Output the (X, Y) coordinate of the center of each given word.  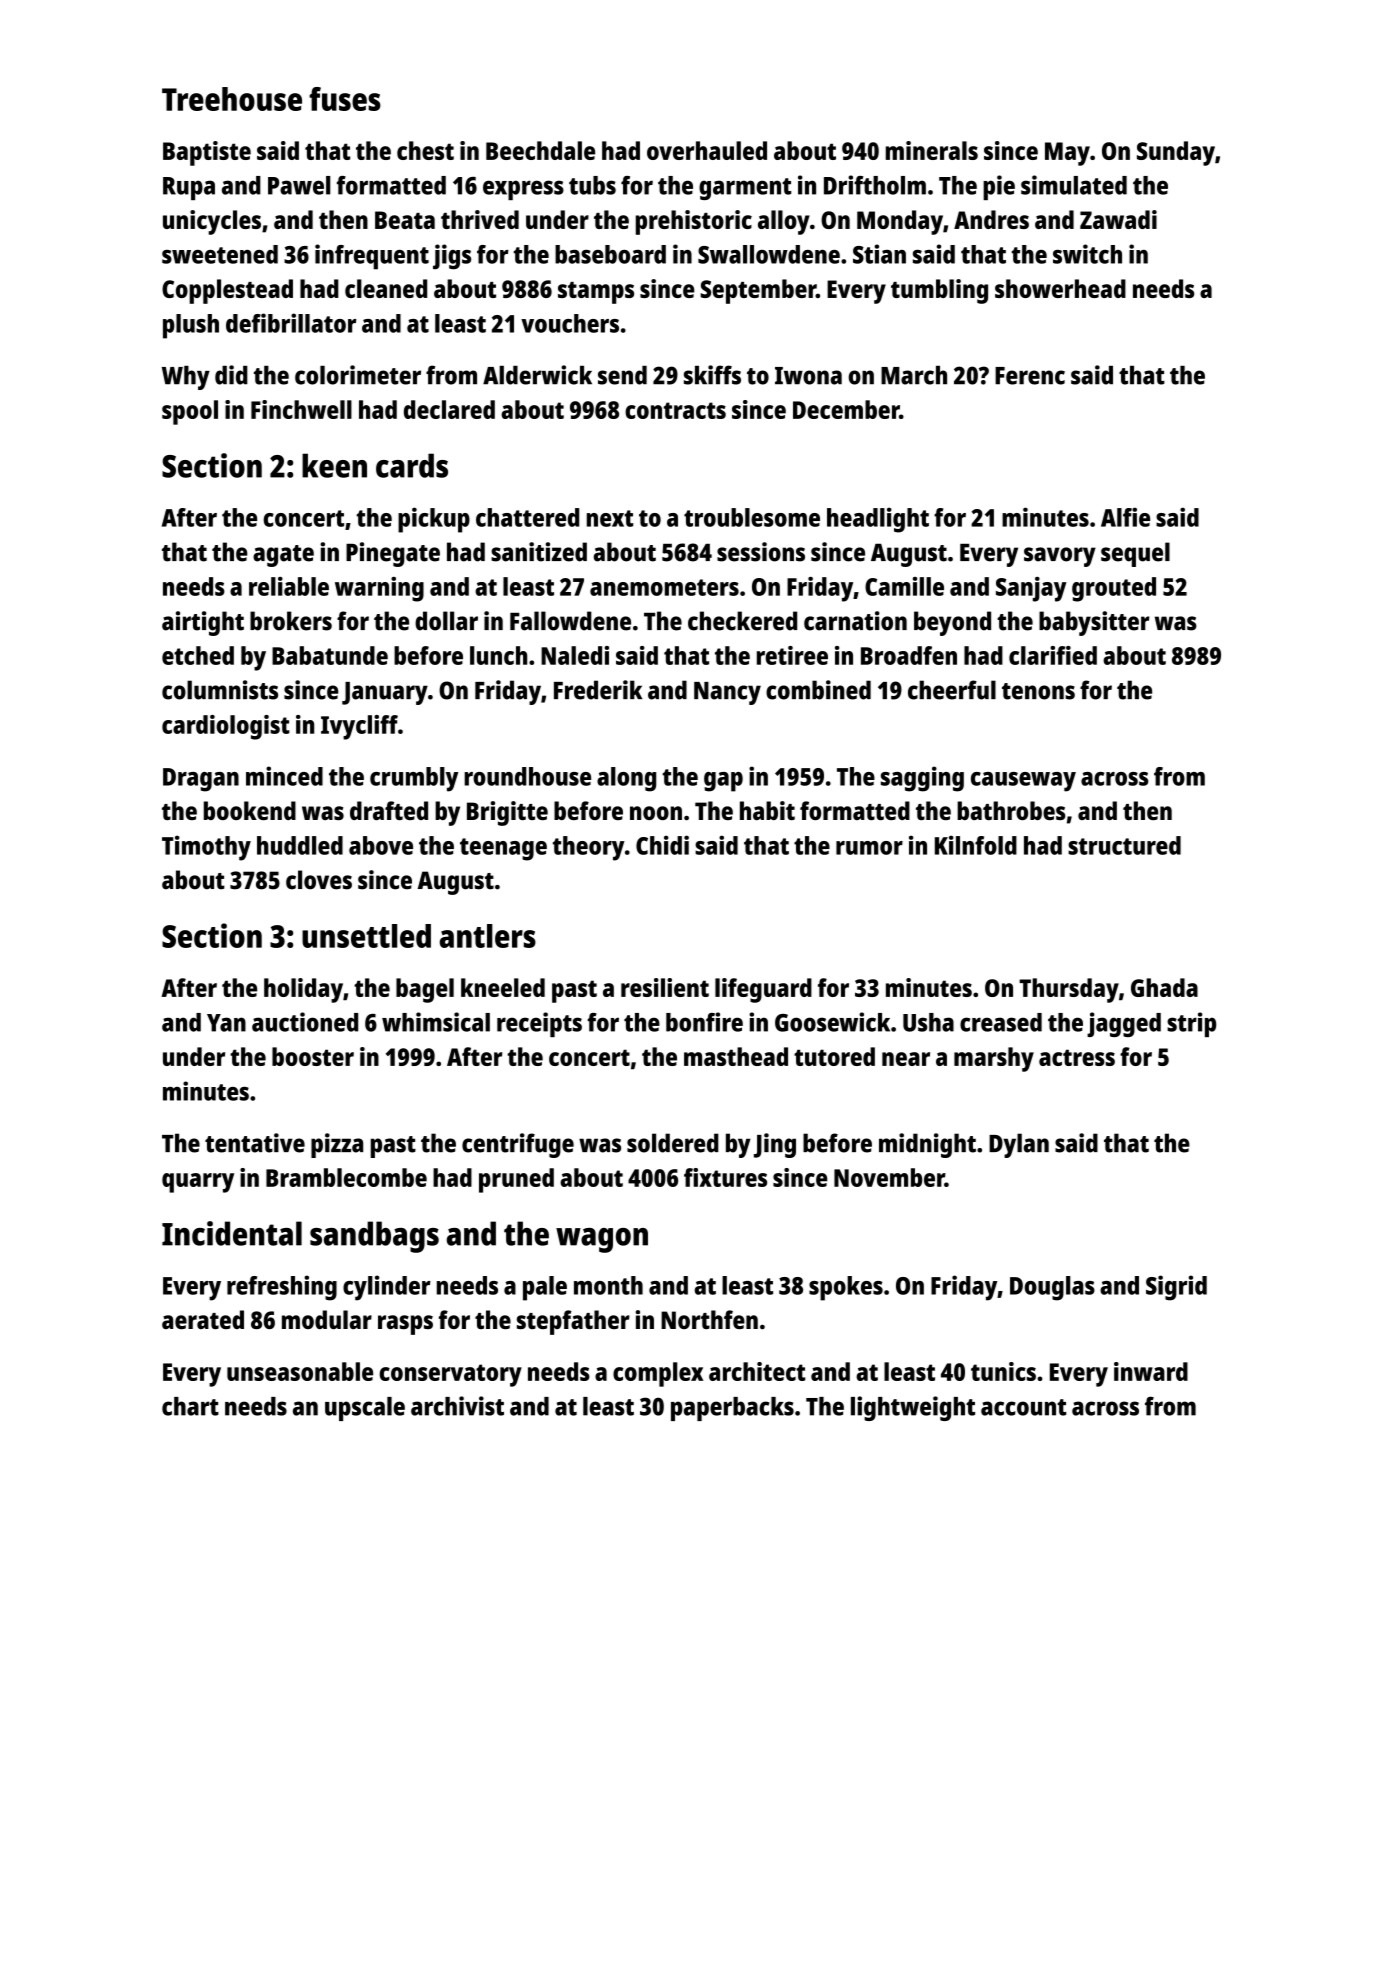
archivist (457, 1406)
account (1023, 1407)
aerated (203, 1319)
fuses (345, 99)
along (626, 779)
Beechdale (540, 150)
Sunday (1176, 153)
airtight (203, 623)
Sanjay (1031, 589)
